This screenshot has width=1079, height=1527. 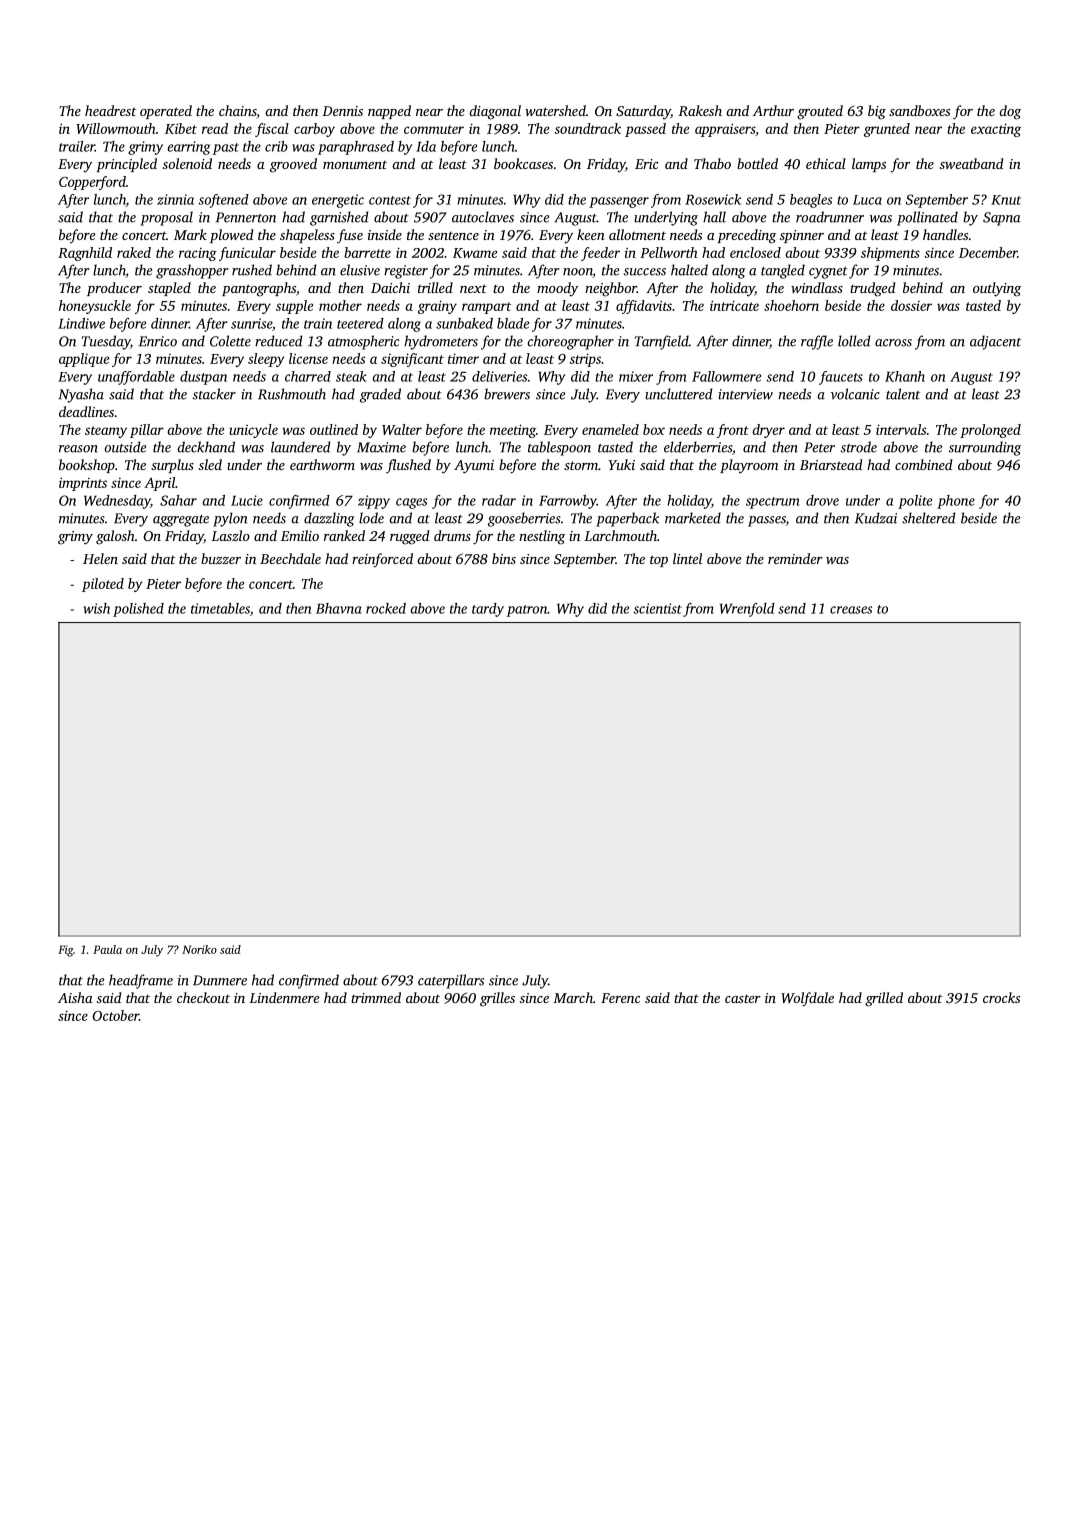 What do you see at coordinates (97, 608) in the screenshot?
I see `wish` at bounding box center [97, 608].
